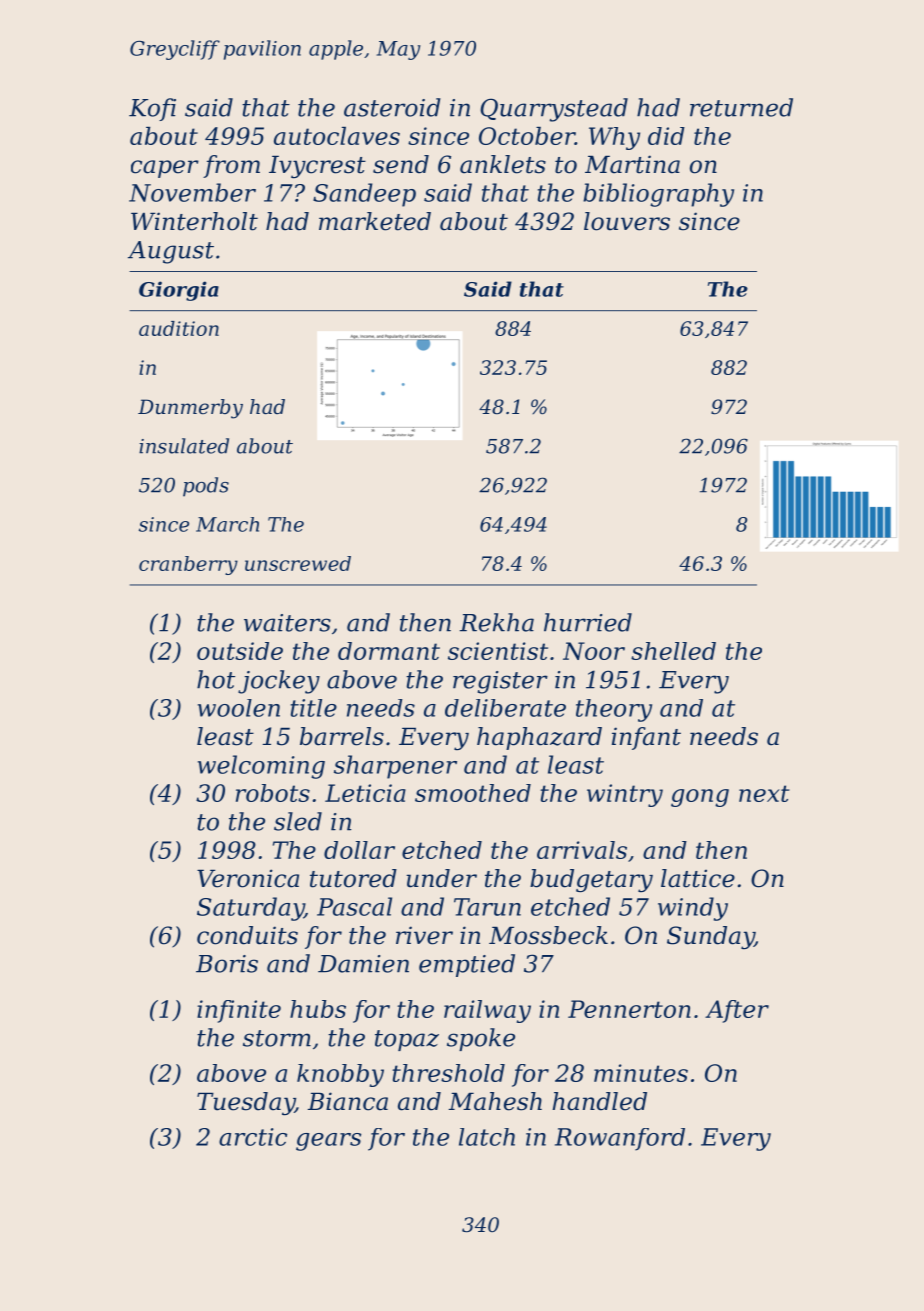  I want to click on Martina, so click(632, 164).
